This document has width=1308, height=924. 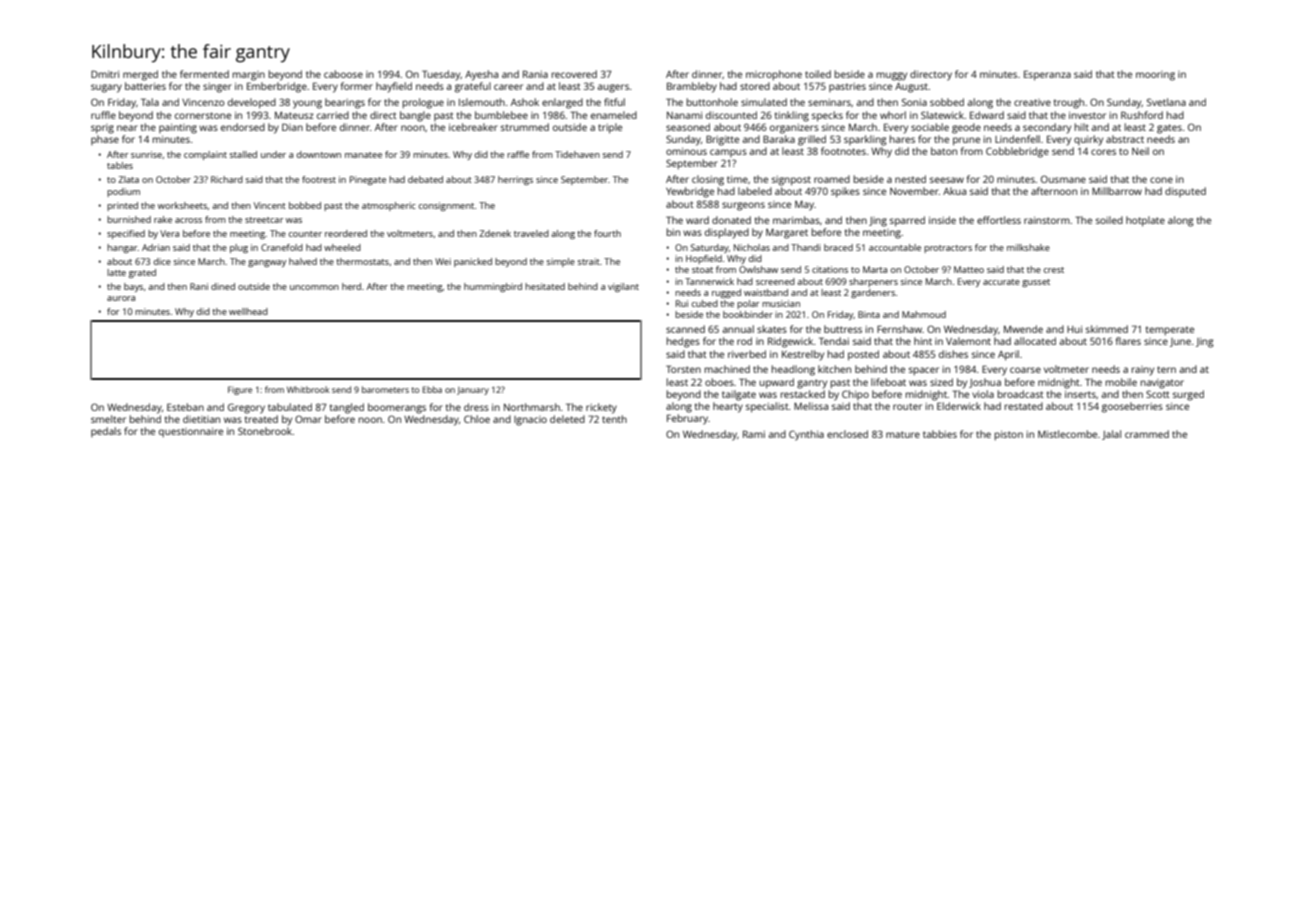 I want to click on piston, so click(x=1009, y=435).
